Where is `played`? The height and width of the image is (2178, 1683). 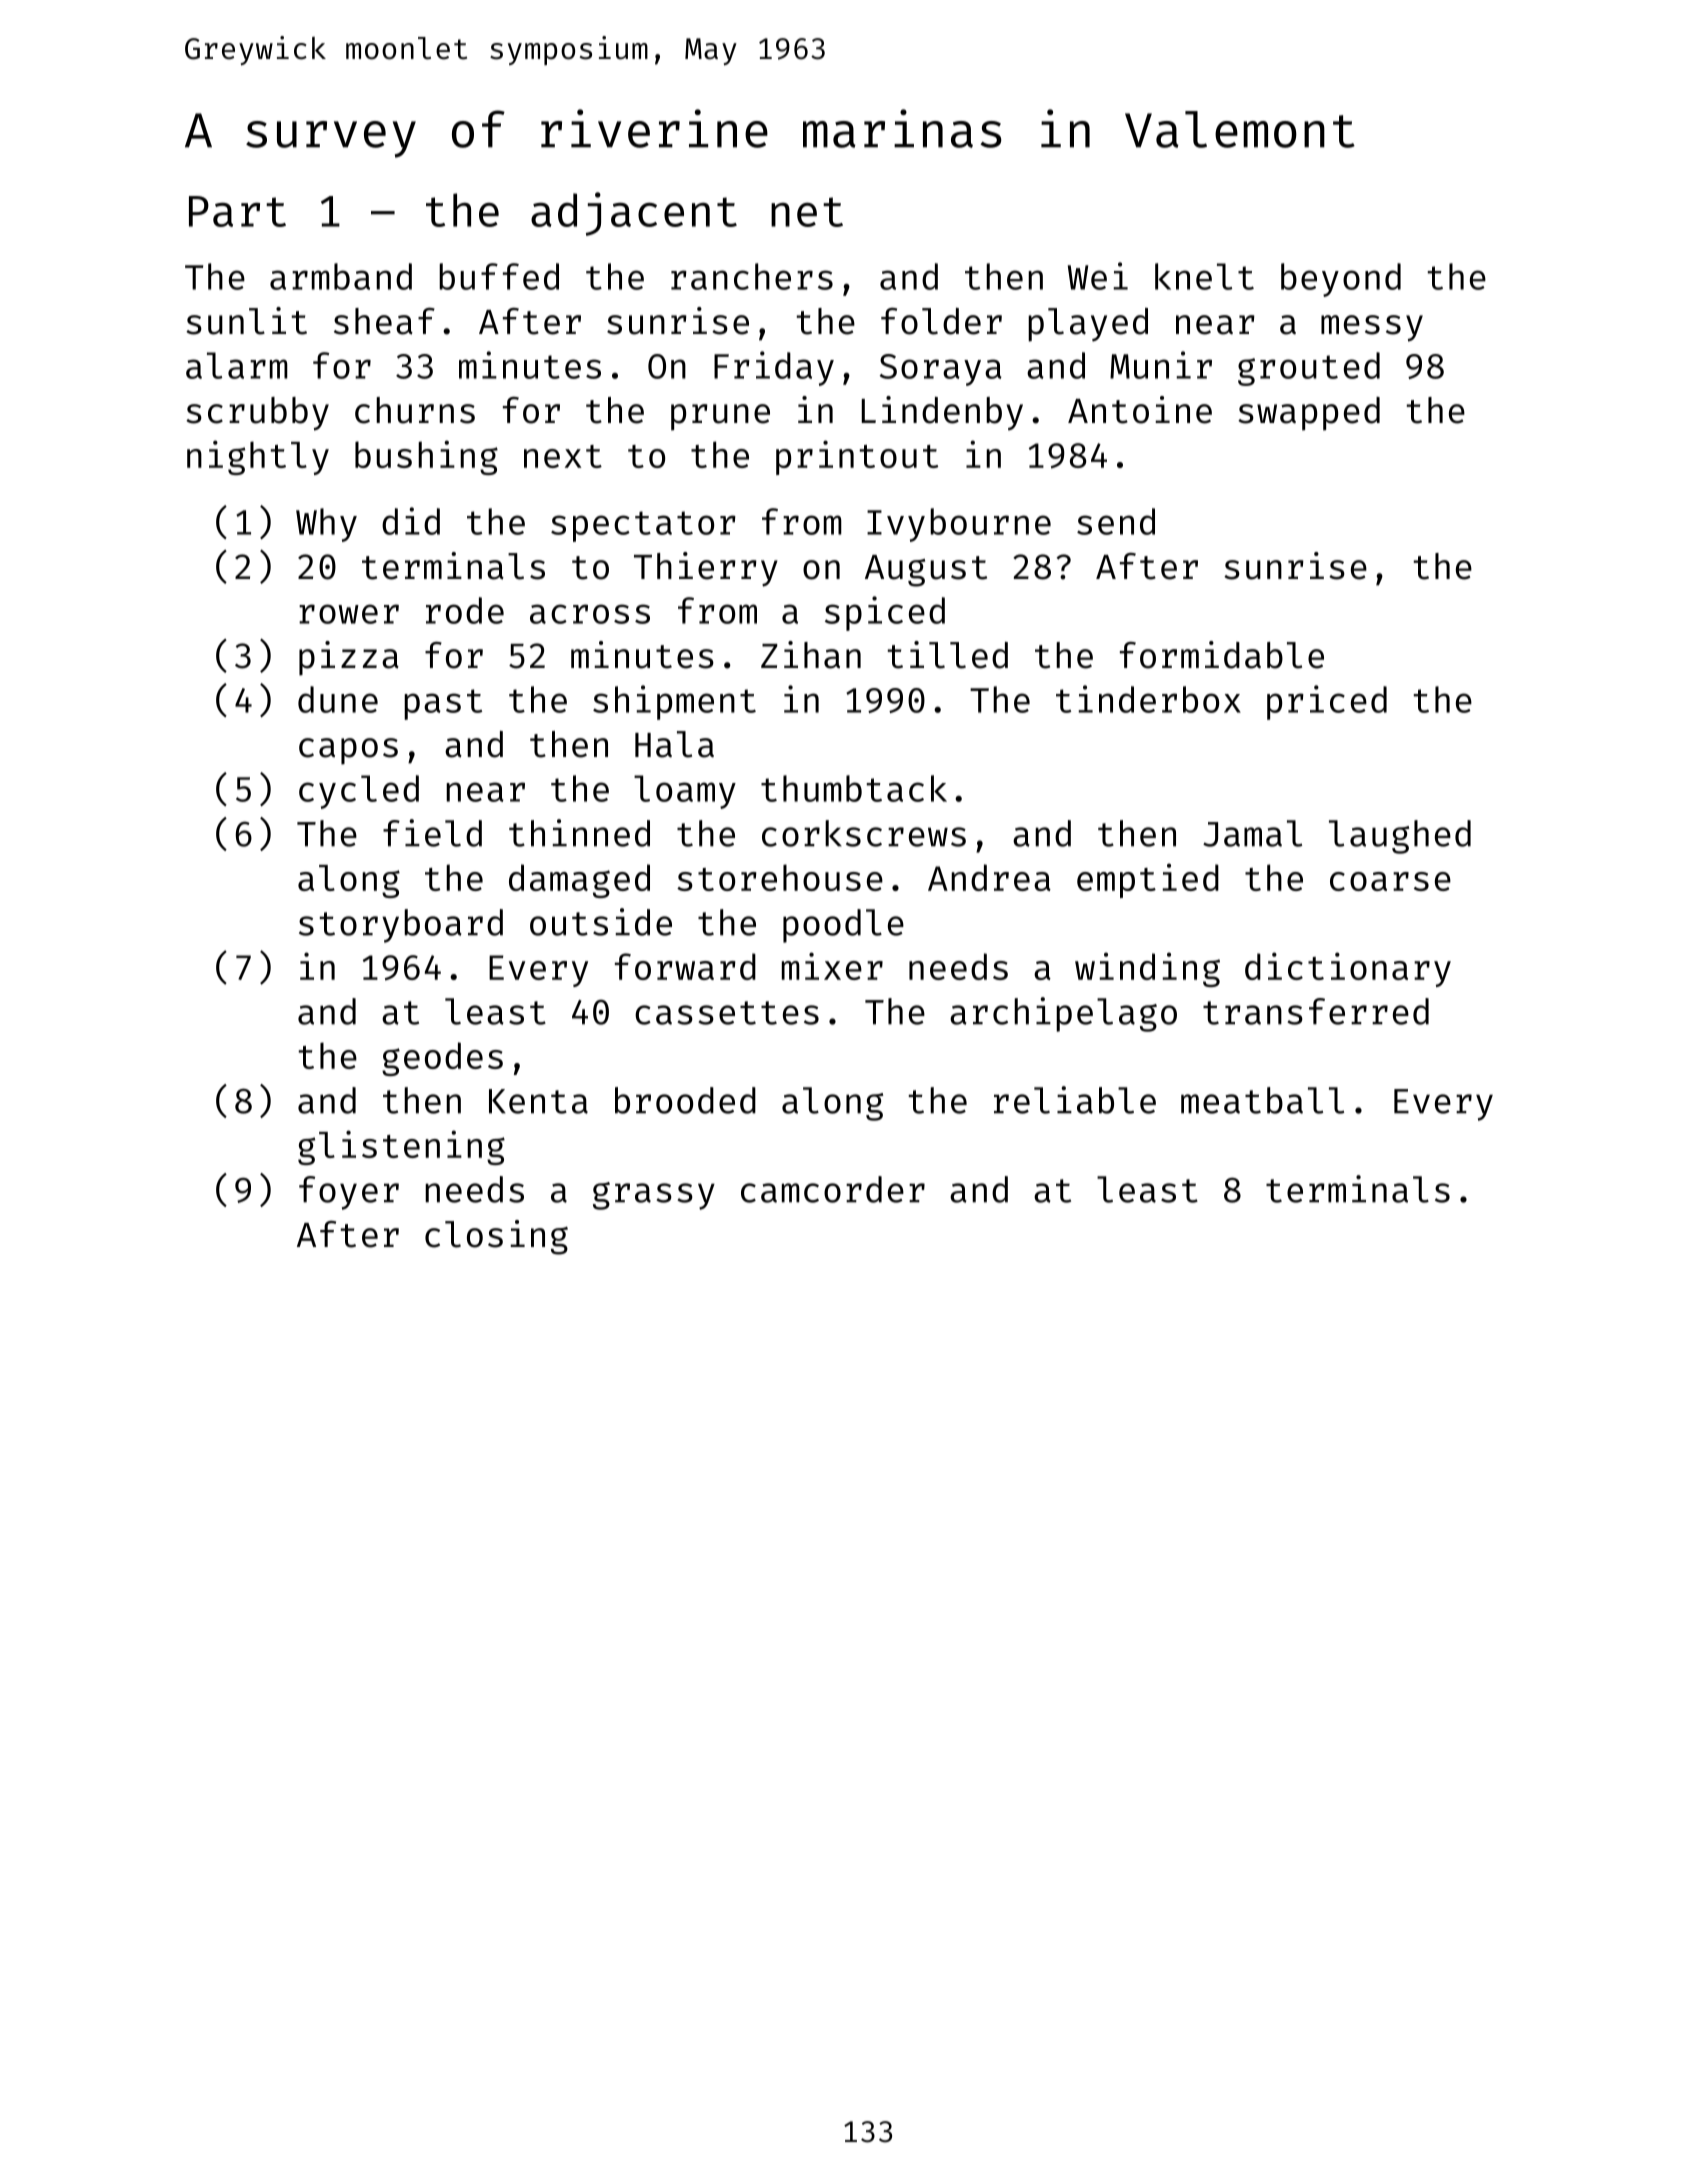
played is located at coordinates (1088, 325).
